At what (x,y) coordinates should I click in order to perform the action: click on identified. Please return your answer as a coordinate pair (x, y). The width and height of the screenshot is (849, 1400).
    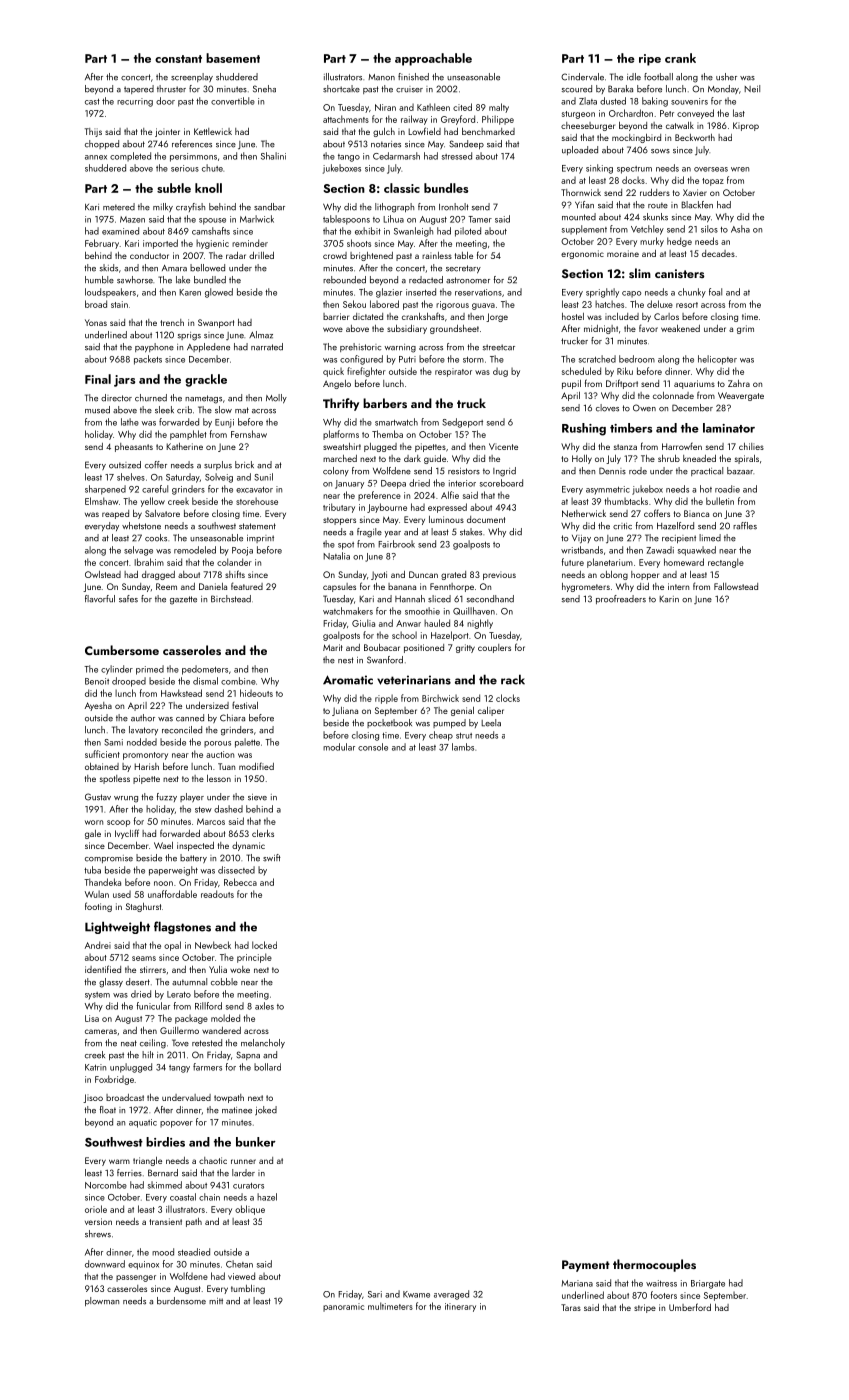
    Looking at the image, I should click on (103, 969).
